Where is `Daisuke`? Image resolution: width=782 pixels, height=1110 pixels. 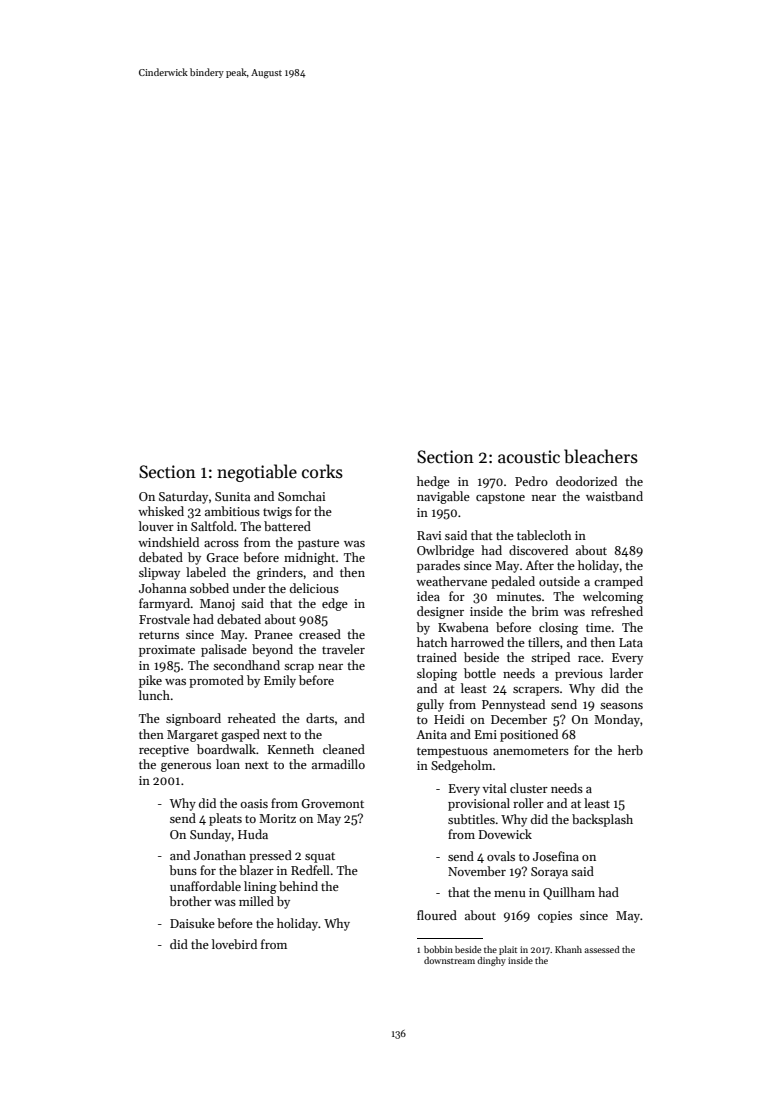 Daisuke is located at coordinates (192, 923).
